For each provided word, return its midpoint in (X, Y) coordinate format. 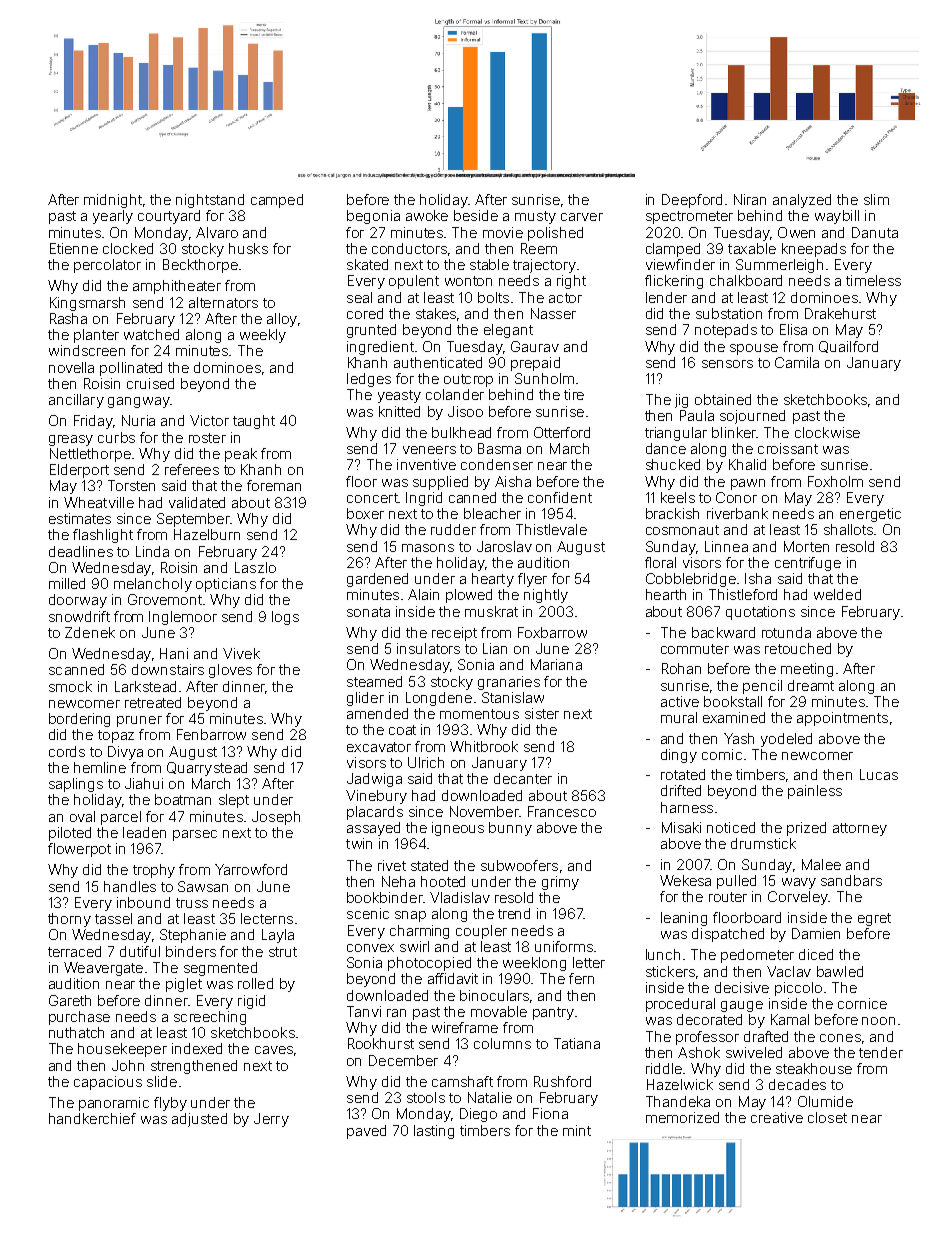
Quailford (848, 347)
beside (476, 215)
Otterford (562, 432)
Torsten (131, 485)
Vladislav (460, 897)
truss (192, 903)
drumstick (763, 843)
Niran (750, 199)
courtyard (169, 217)
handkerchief (92, 1118)
